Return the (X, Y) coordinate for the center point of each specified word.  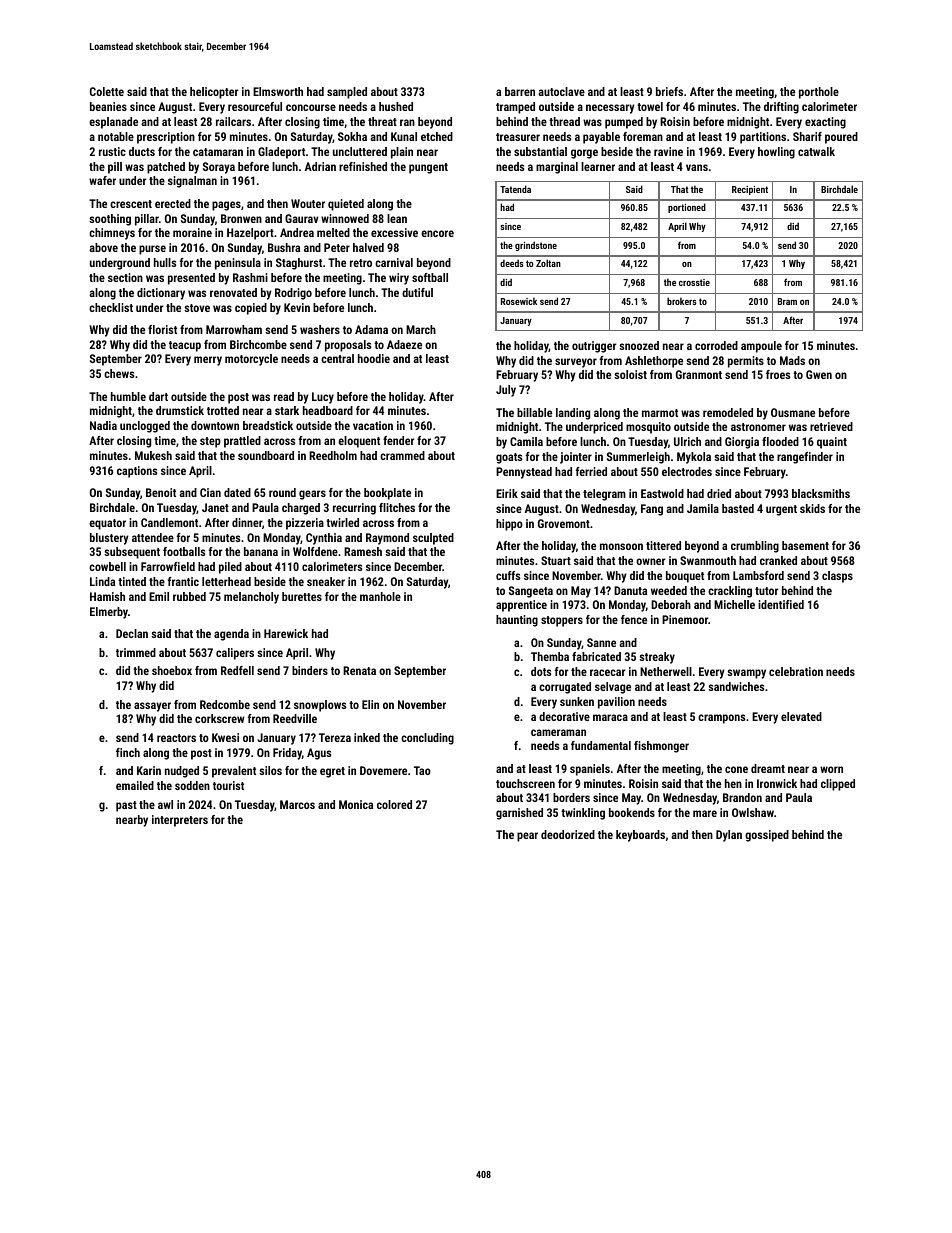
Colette (107, 91)
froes (778, 374)
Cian (210, 492)
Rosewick (519, 301)
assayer (152, 707)
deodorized (568, 834)
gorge (584, 154)
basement (805, 545)
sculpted (433, 539)
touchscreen (525, 783)
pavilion (616, 703)
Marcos (297, 804)
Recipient (750, 190)
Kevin (297, 307)
